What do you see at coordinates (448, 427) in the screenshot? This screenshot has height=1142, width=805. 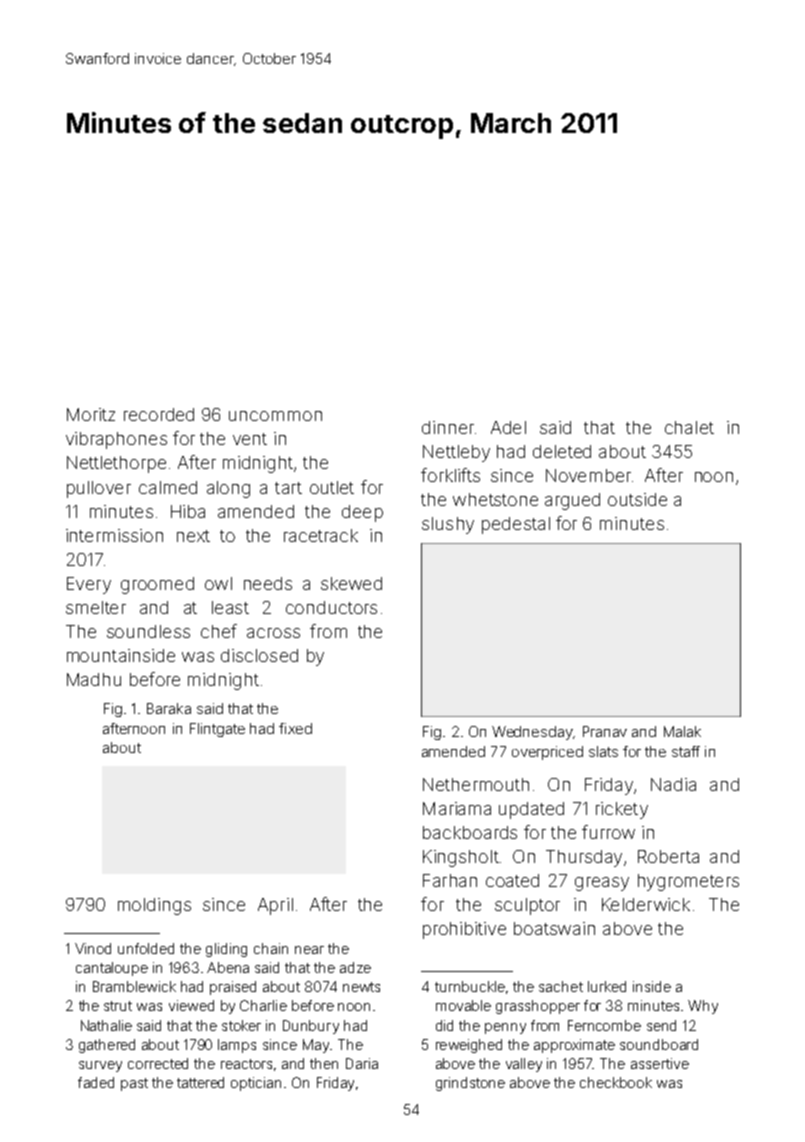 I see `dinner` at bounding box center [448, 427].
